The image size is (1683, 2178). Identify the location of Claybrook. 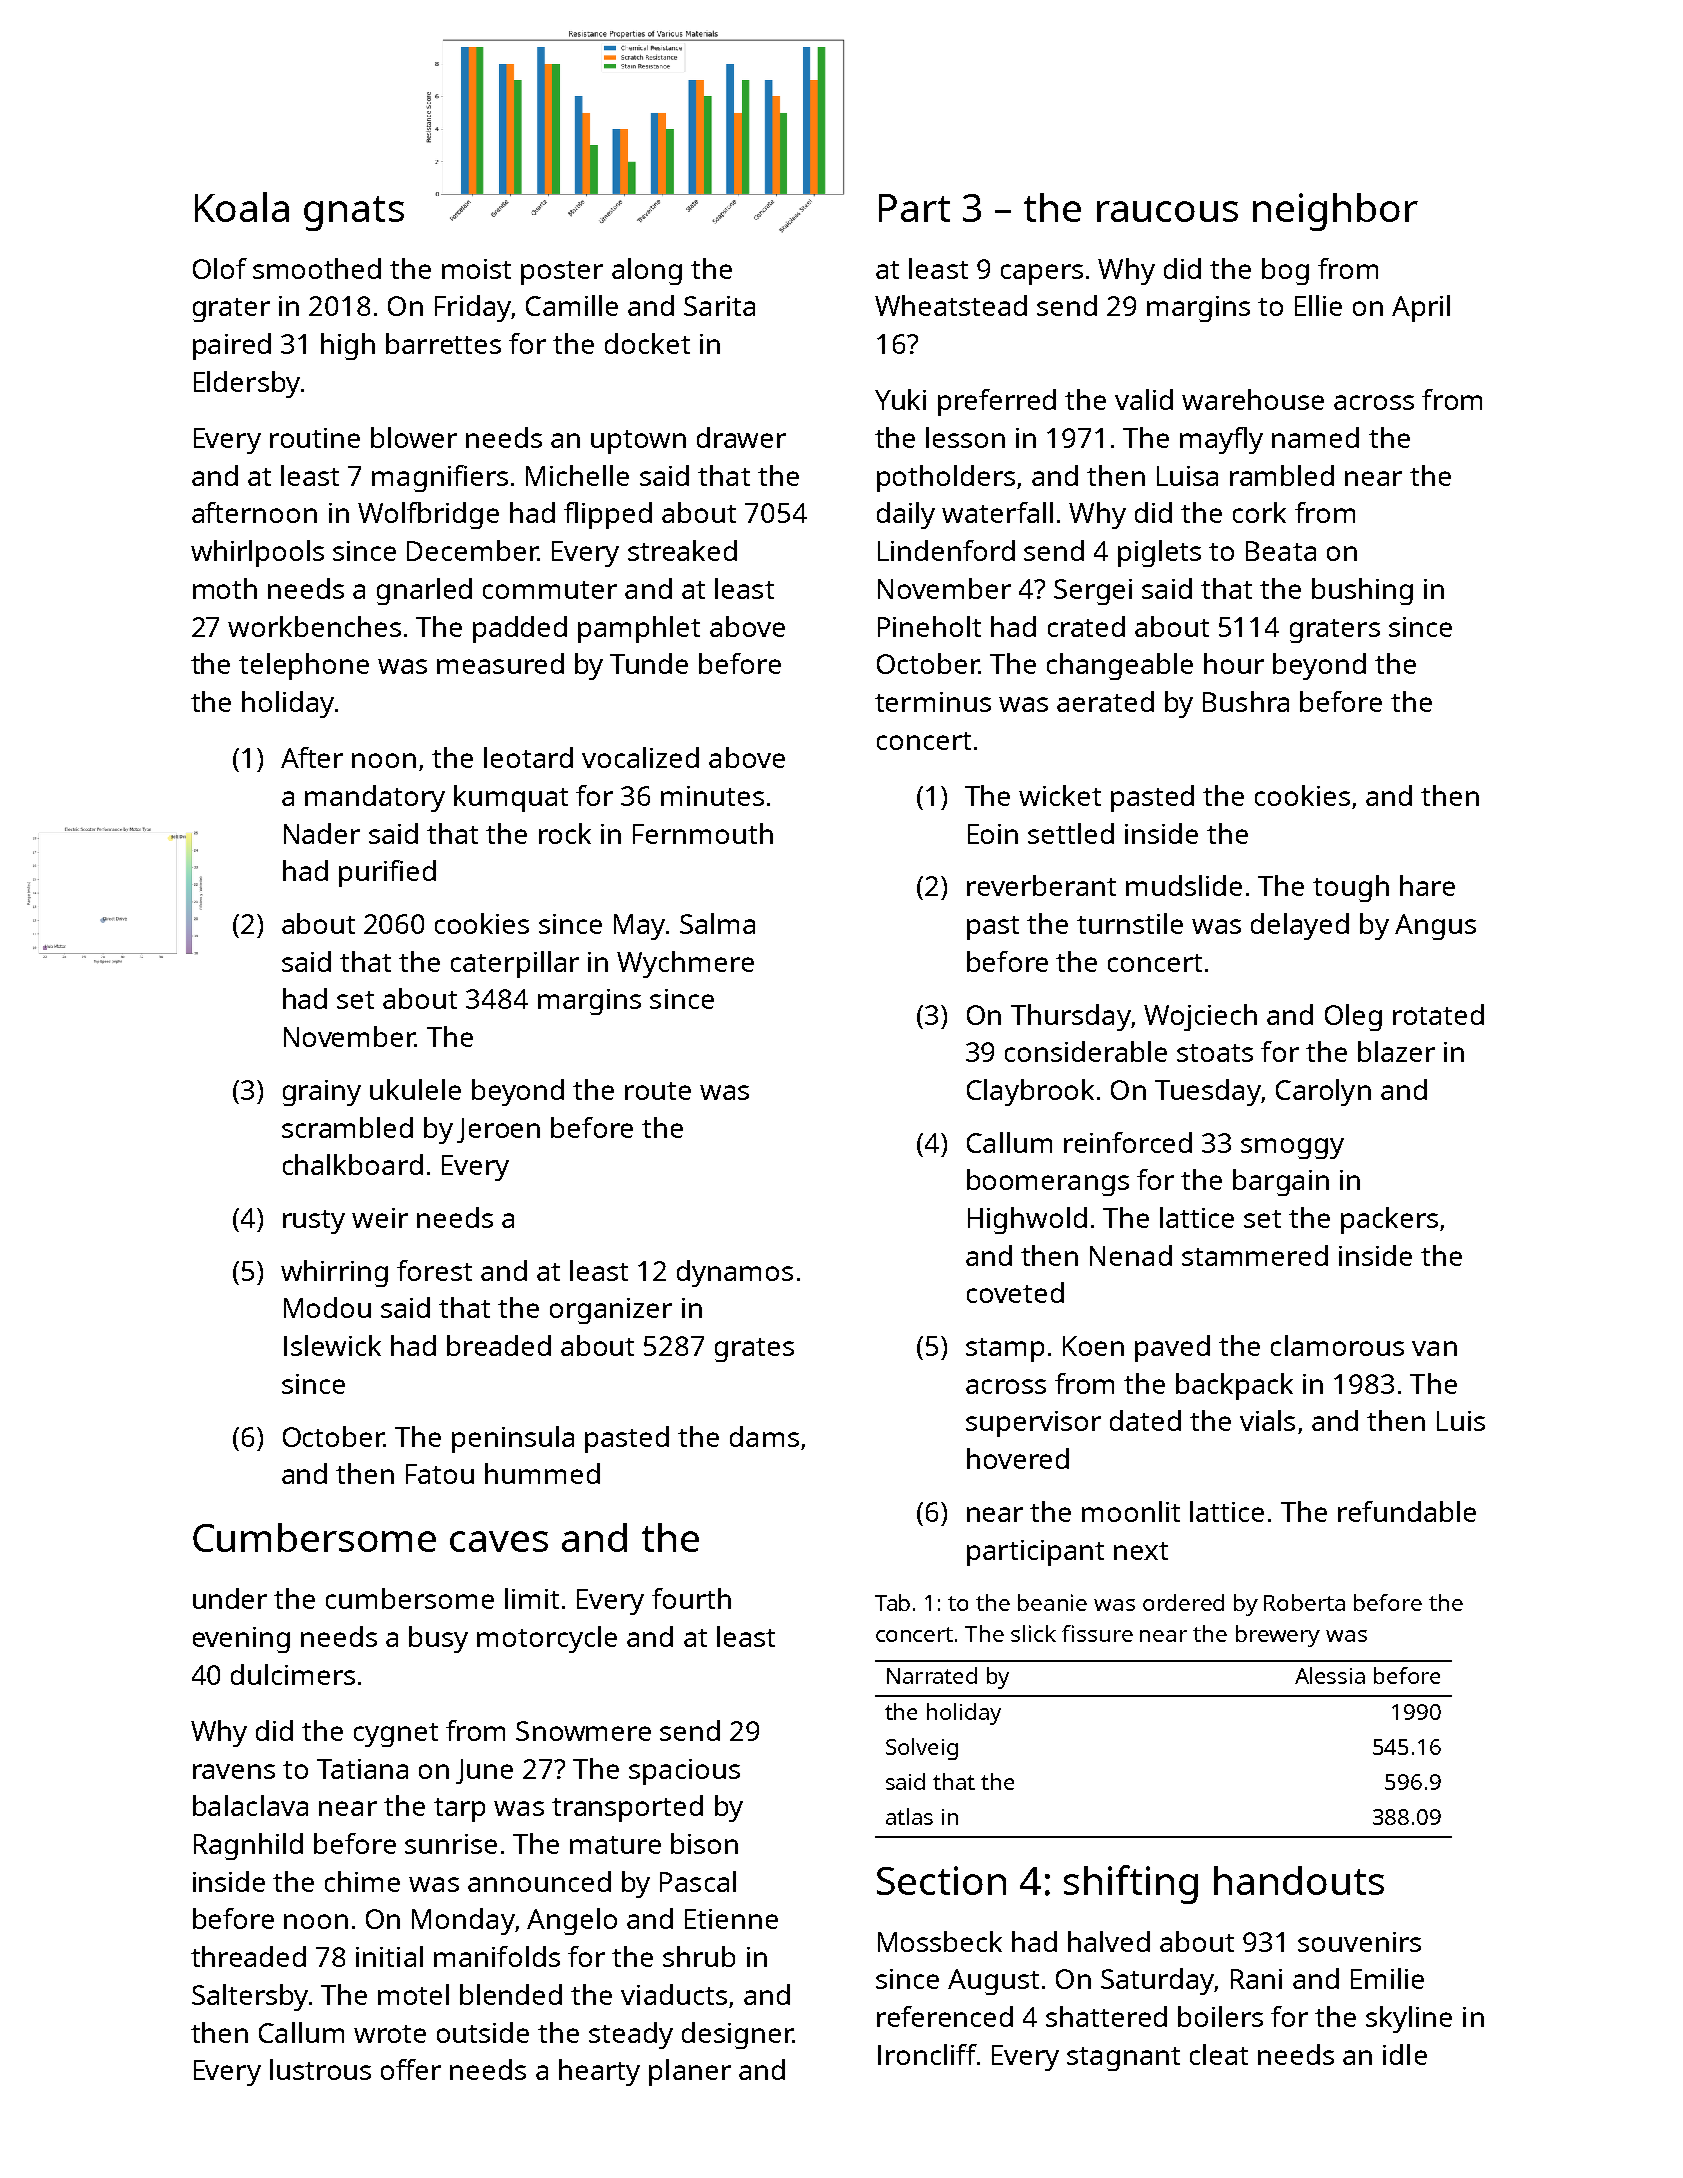
(1030, 1092).
